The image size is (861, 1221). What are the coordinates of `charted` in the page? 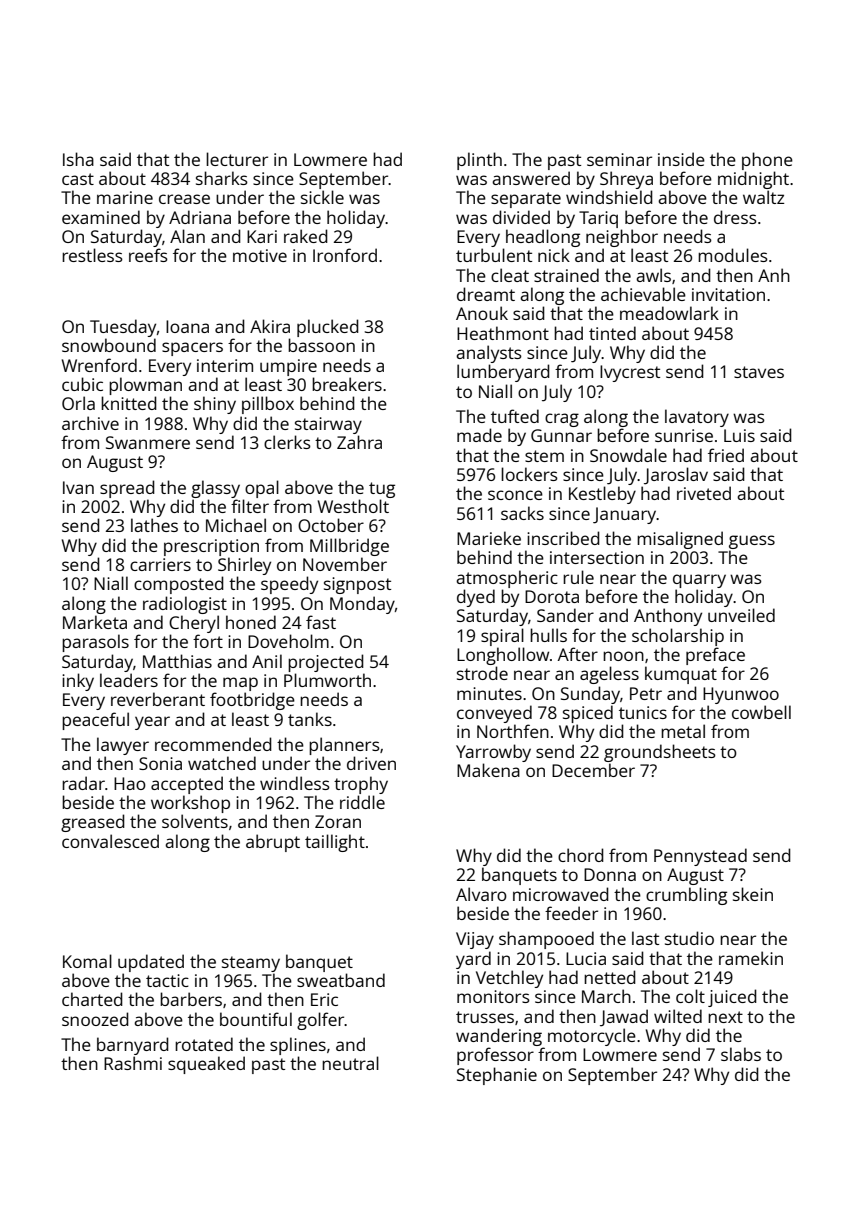 It's located at (92, 999).
